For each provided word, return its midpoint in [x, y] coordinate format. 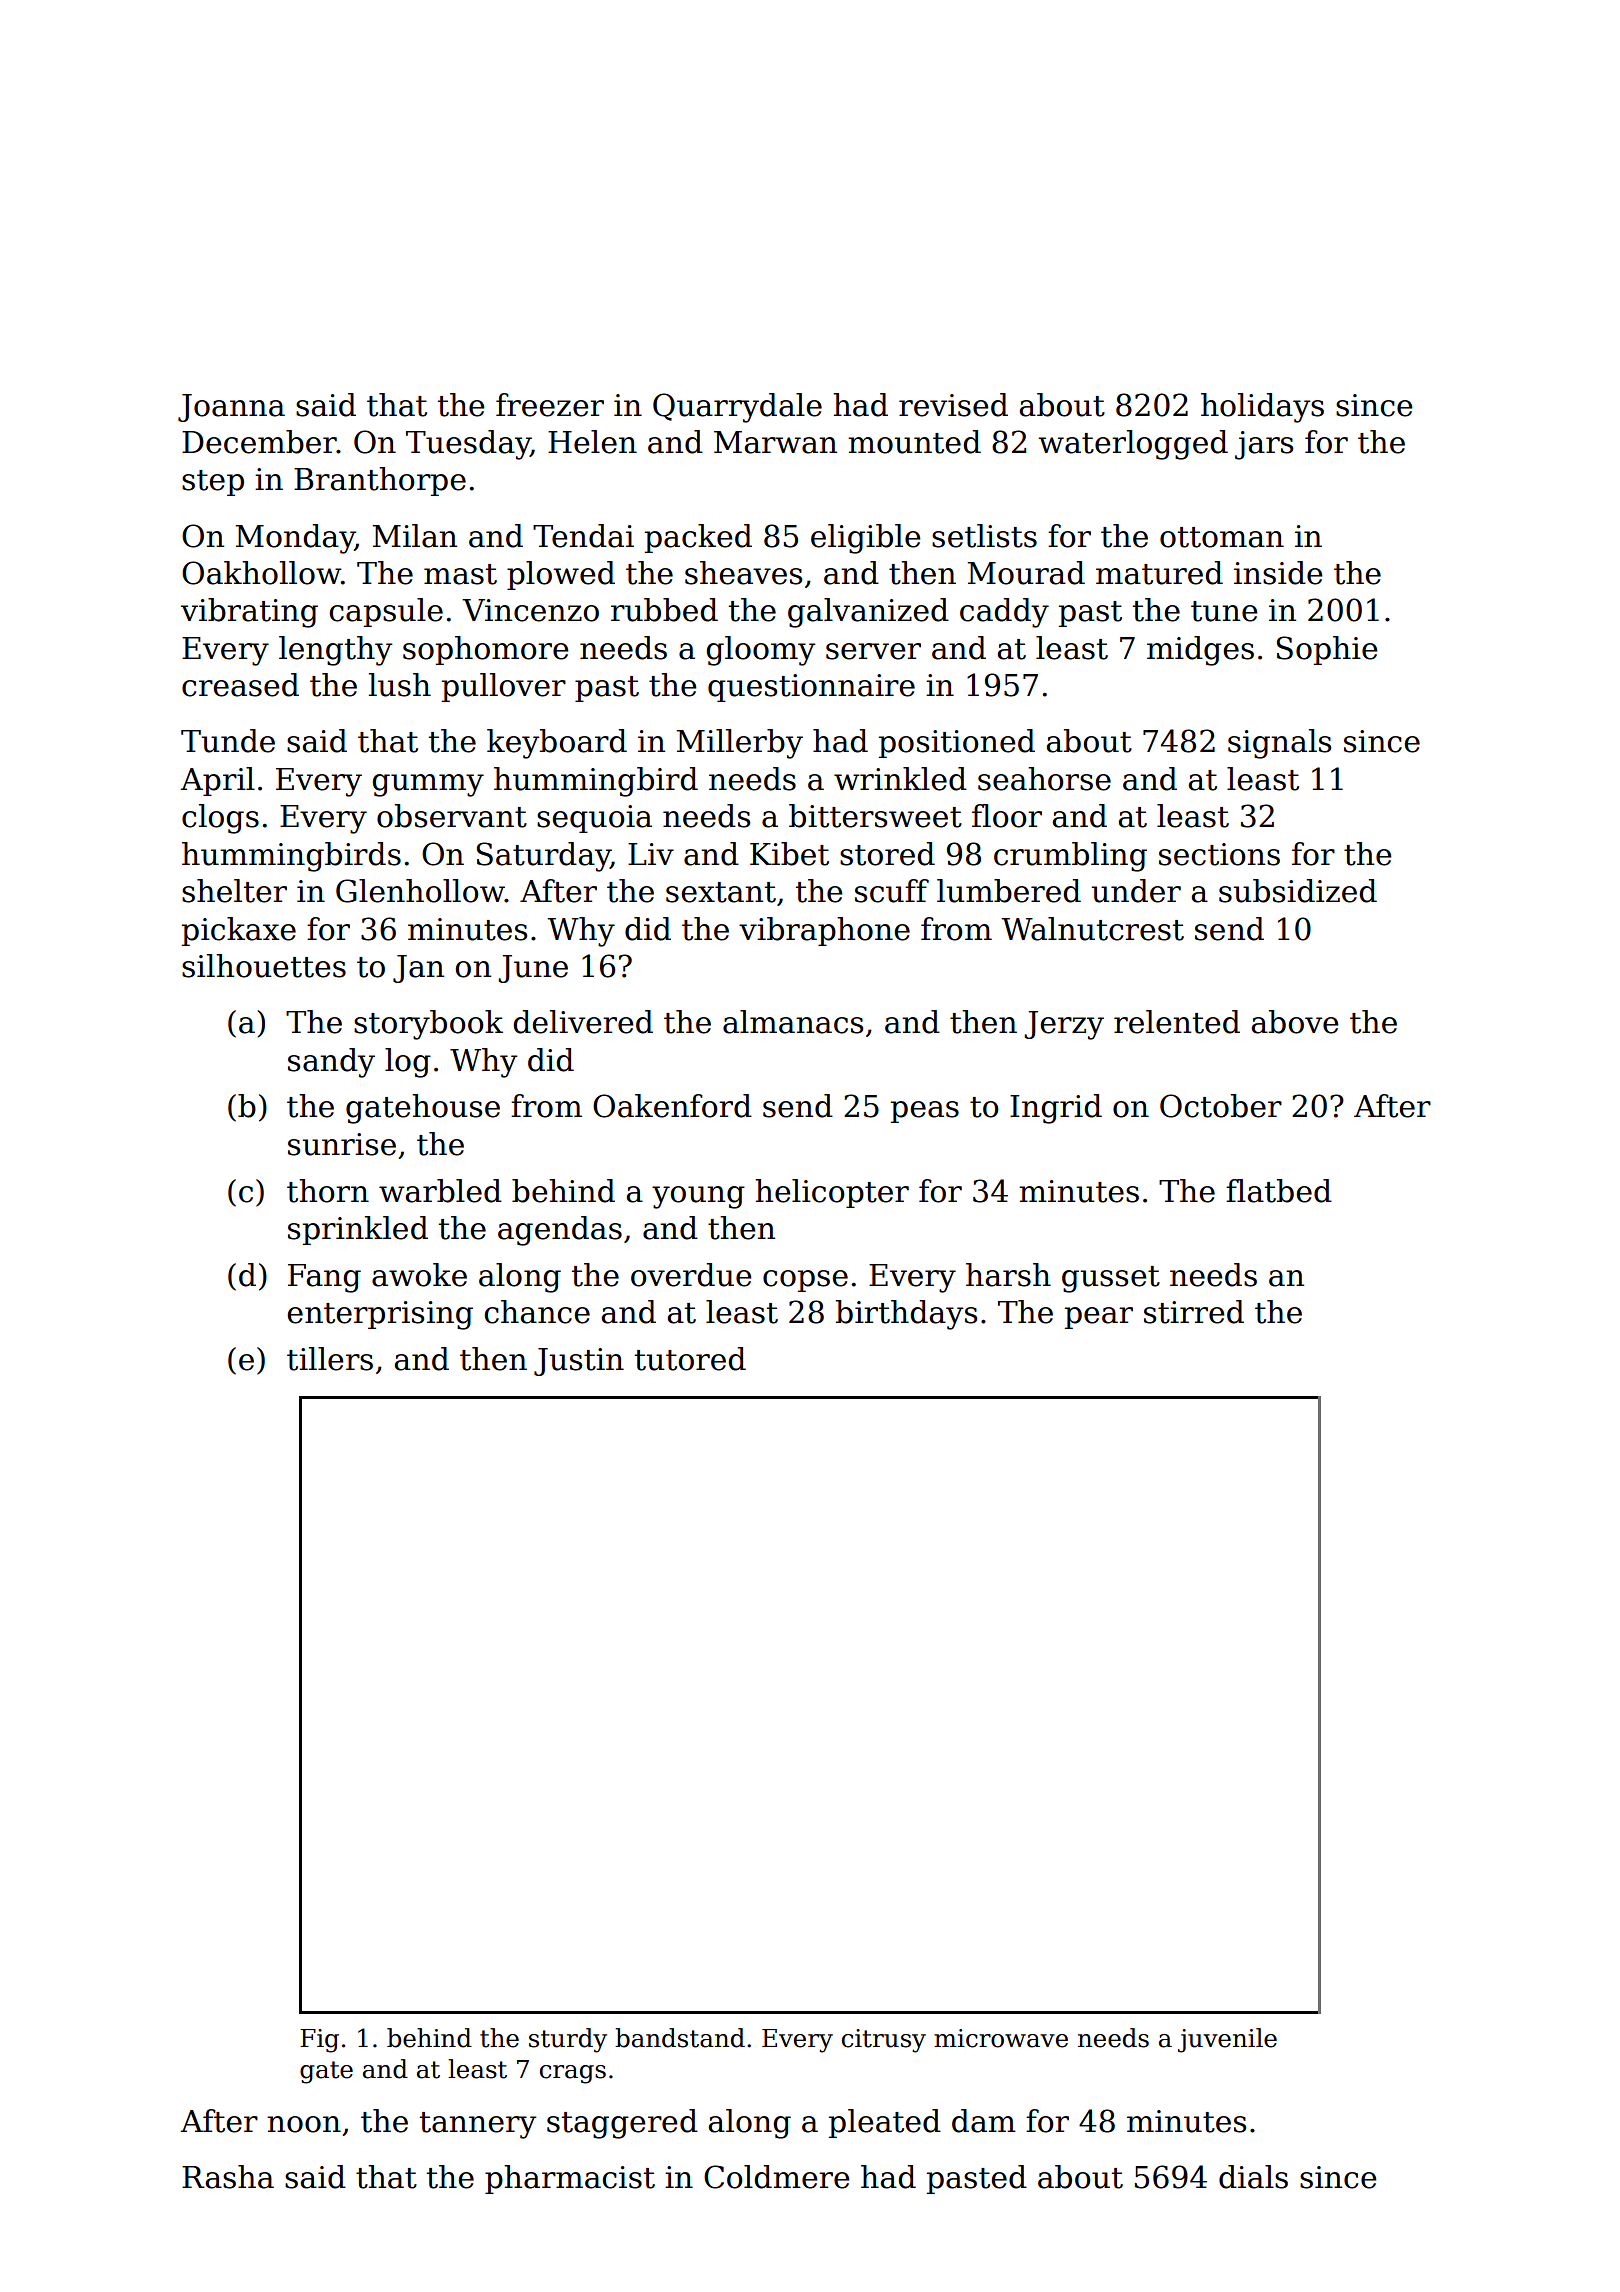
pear [1099, 1318]
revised [953, 405]
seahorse [1044, 779]
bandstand [680, 2038]
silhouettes [264, 966]
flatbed [1279, 1191]
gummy [428, 785]
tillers [330, 1359]
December [259, 442]
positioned [957, 743]
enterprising [380, 1315]
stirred [1194, 1312]
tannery [478, 2125]
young [698, 1197]
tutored [690, 1359]
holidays [1262, 408]
